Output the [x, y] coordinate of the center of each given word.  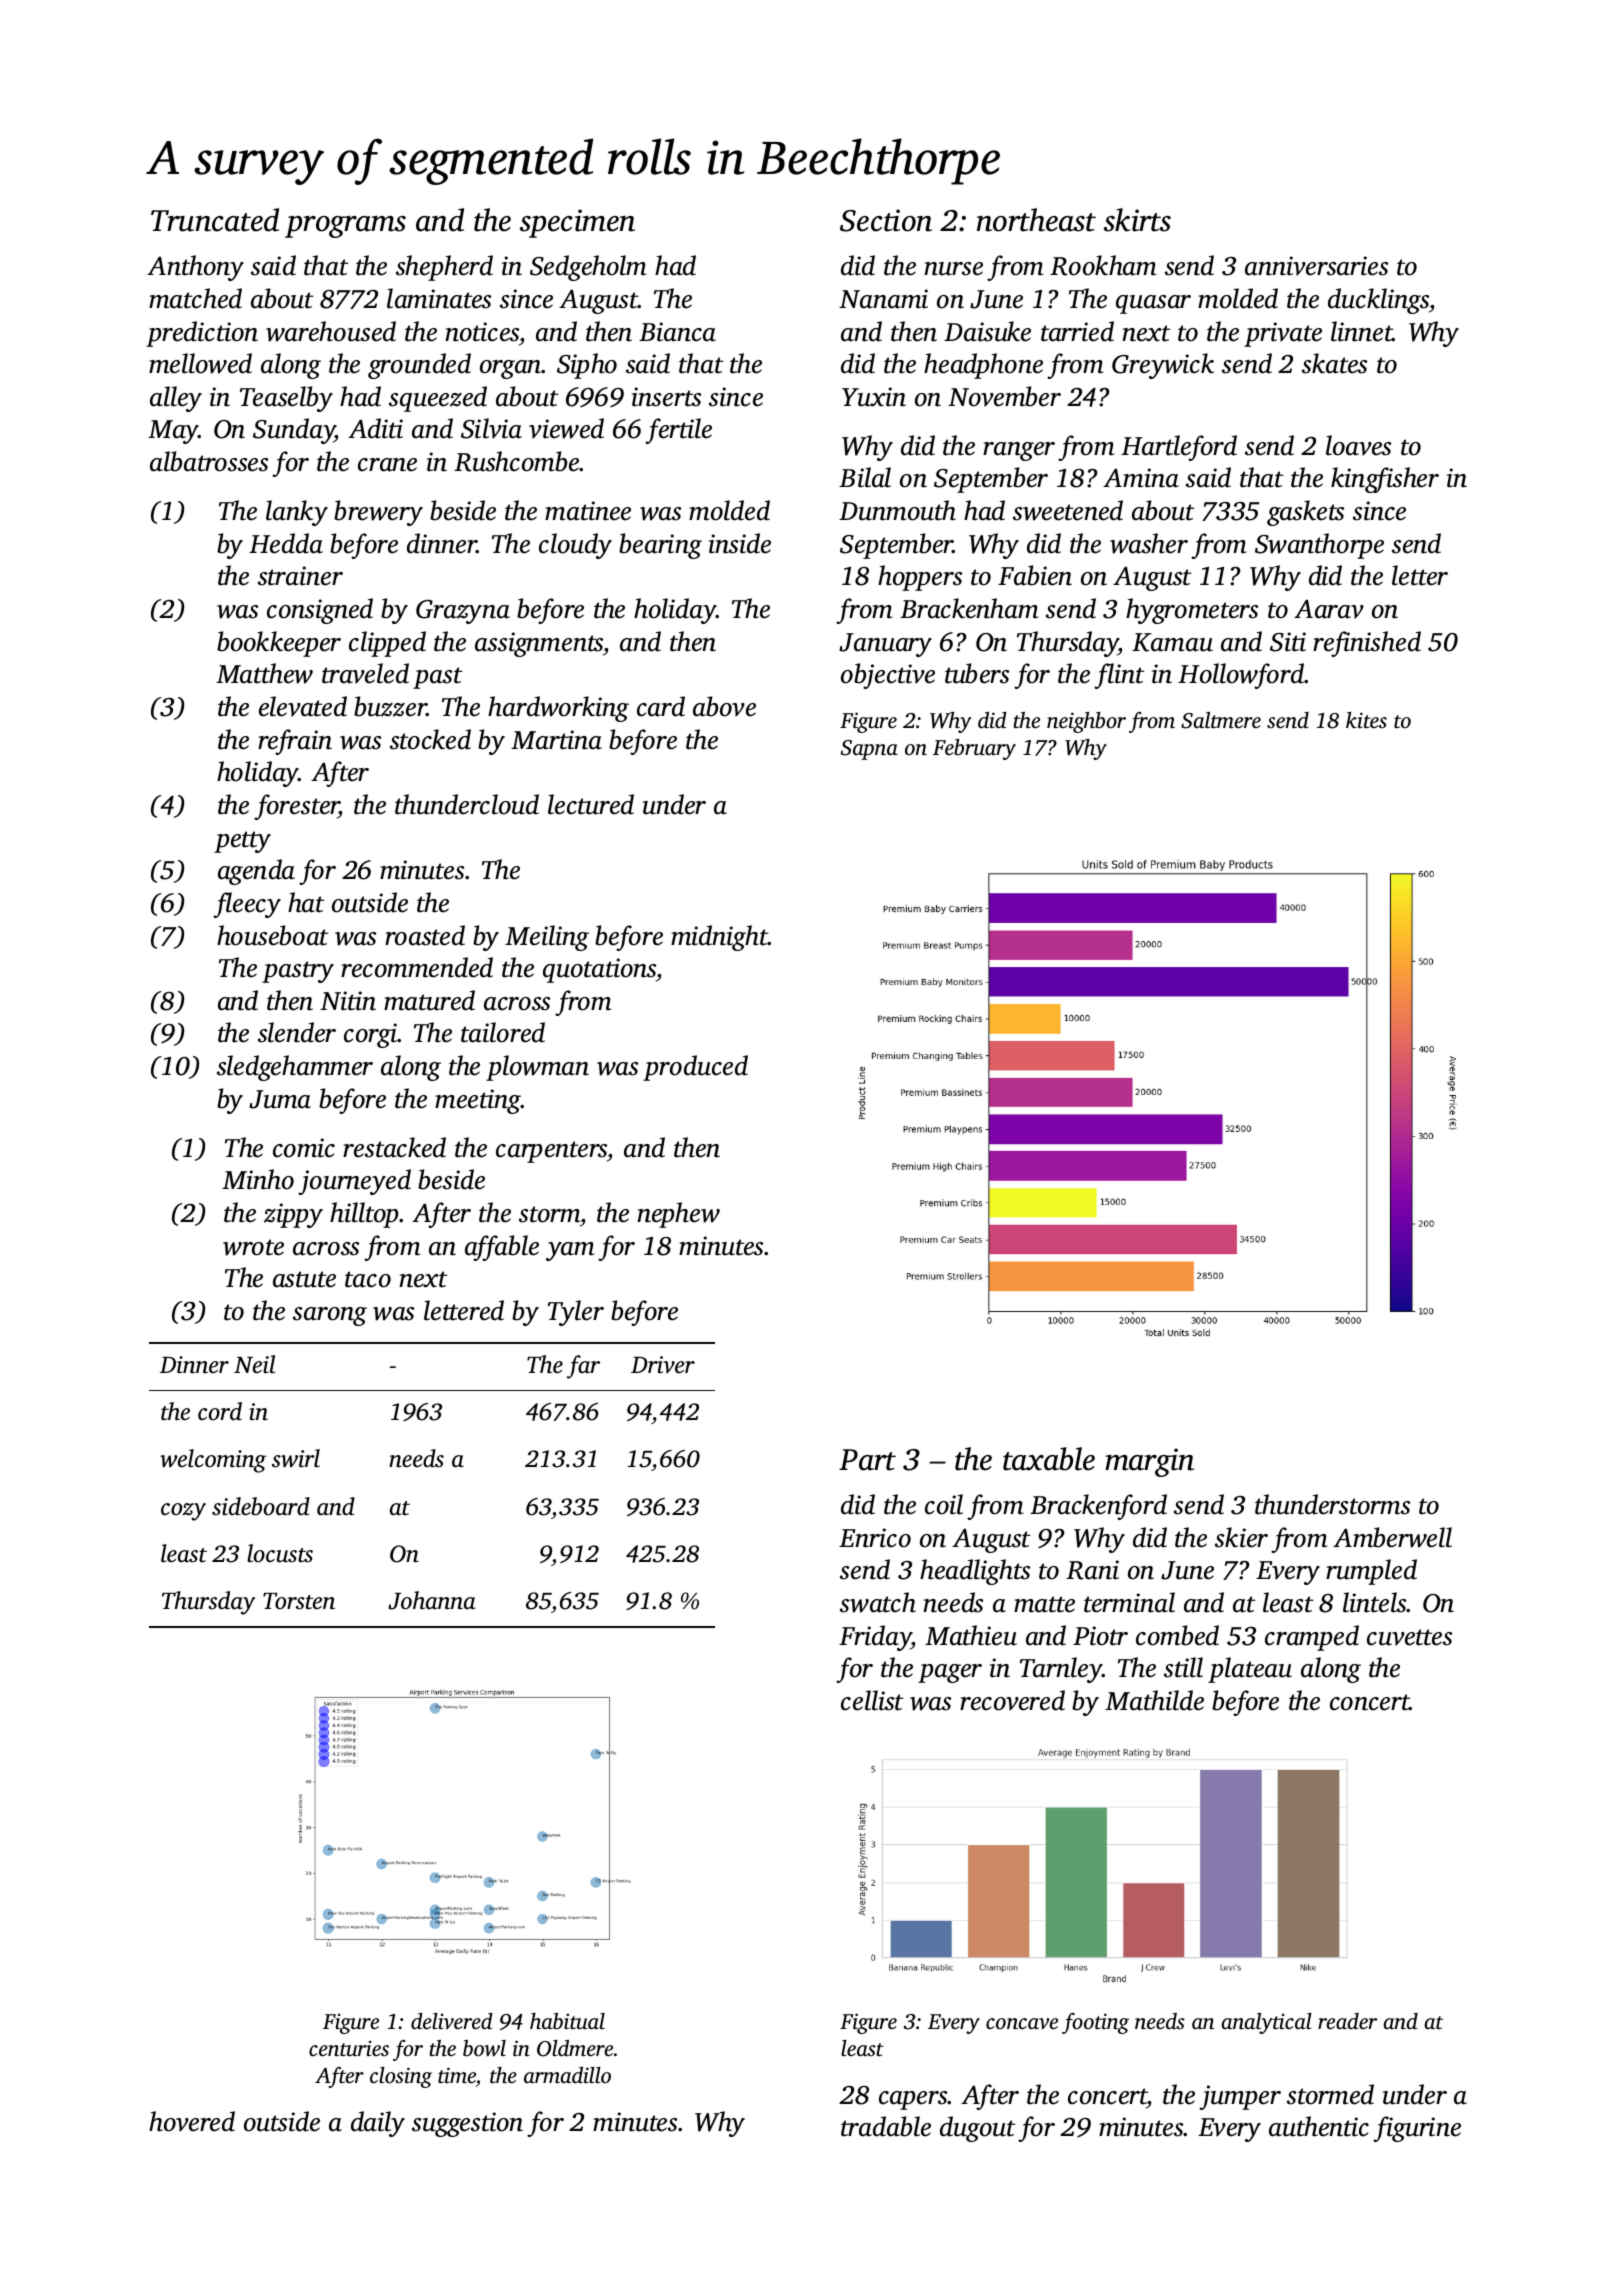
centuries [349, 2048]
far [583, 1367]
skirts [1137, 220]
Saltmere [1221, 720]
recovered [1012, 1700]
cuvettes [1409, 1637]
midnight [719, 938]
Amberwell [1392, 1537]
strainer [300, 576]
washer [1149, 543]
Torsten [299, 1601]
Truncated [215, 220]
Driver [663, 1365]
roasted [425, 935]
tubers [977, 673]
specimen [577, 223]
